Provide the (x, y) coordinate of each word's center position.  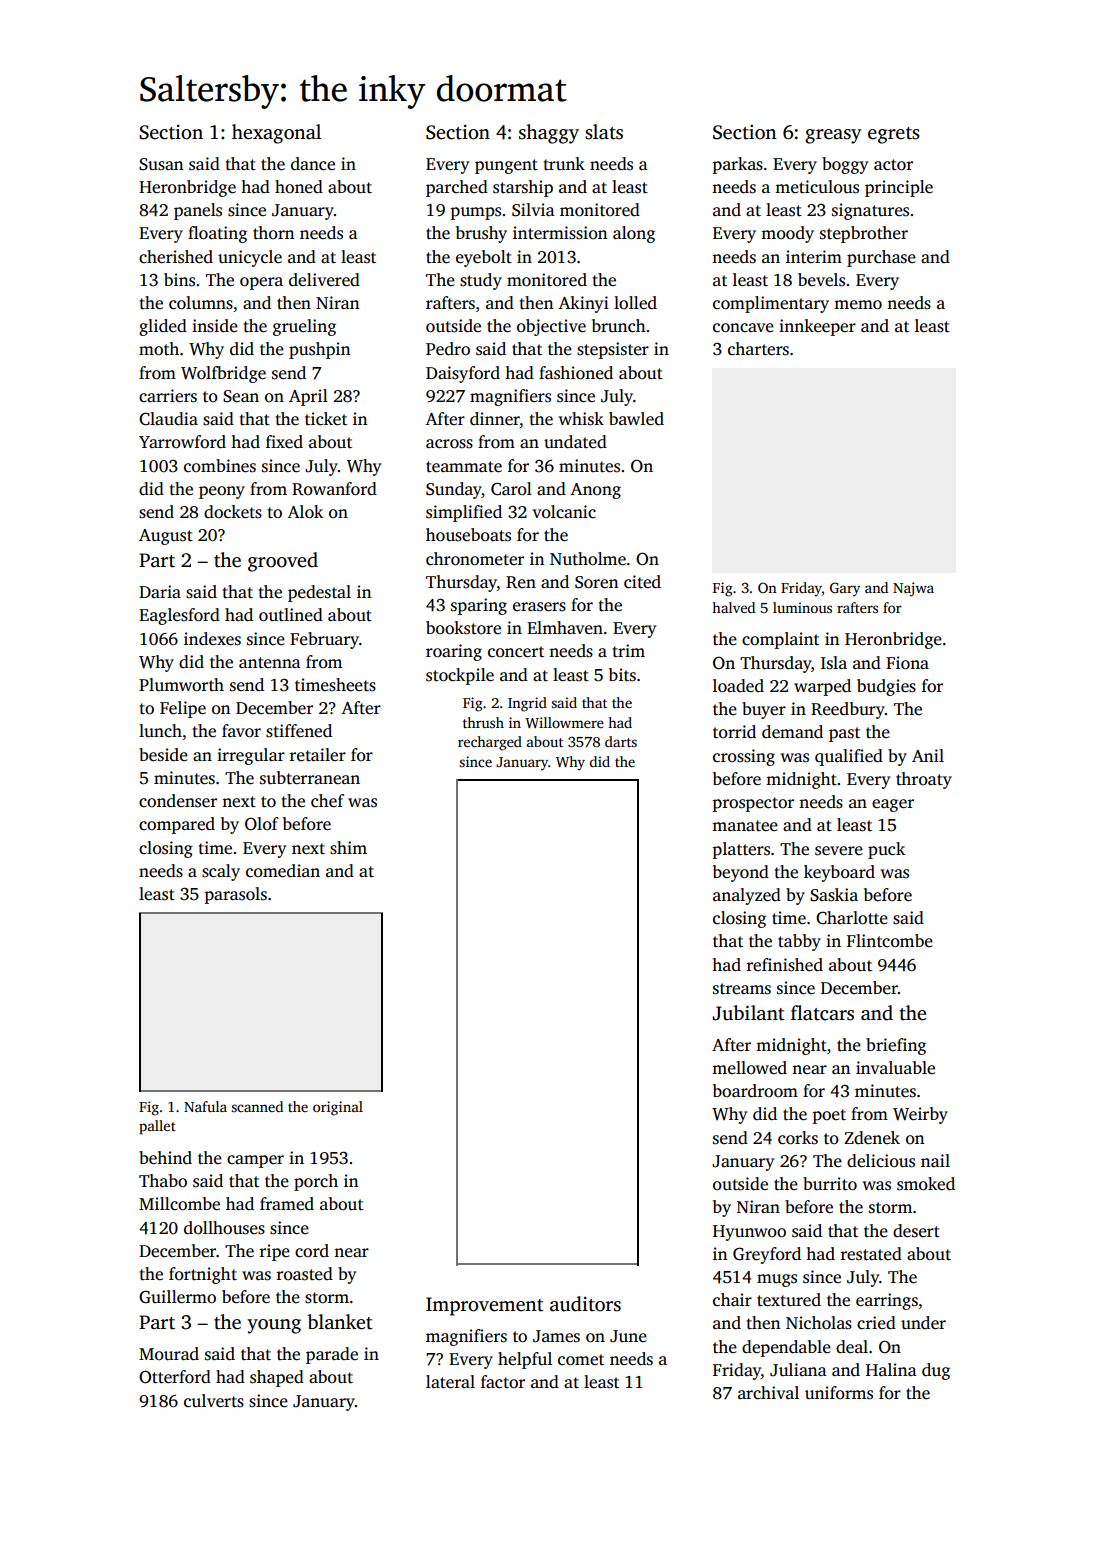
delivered (324, 280)
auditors (585, 1304)
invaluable (895, 1068)
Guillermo (177, 1297)
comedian (283, 871)
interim (814, 256)
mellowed (749, 1068)
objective (551, 327)
